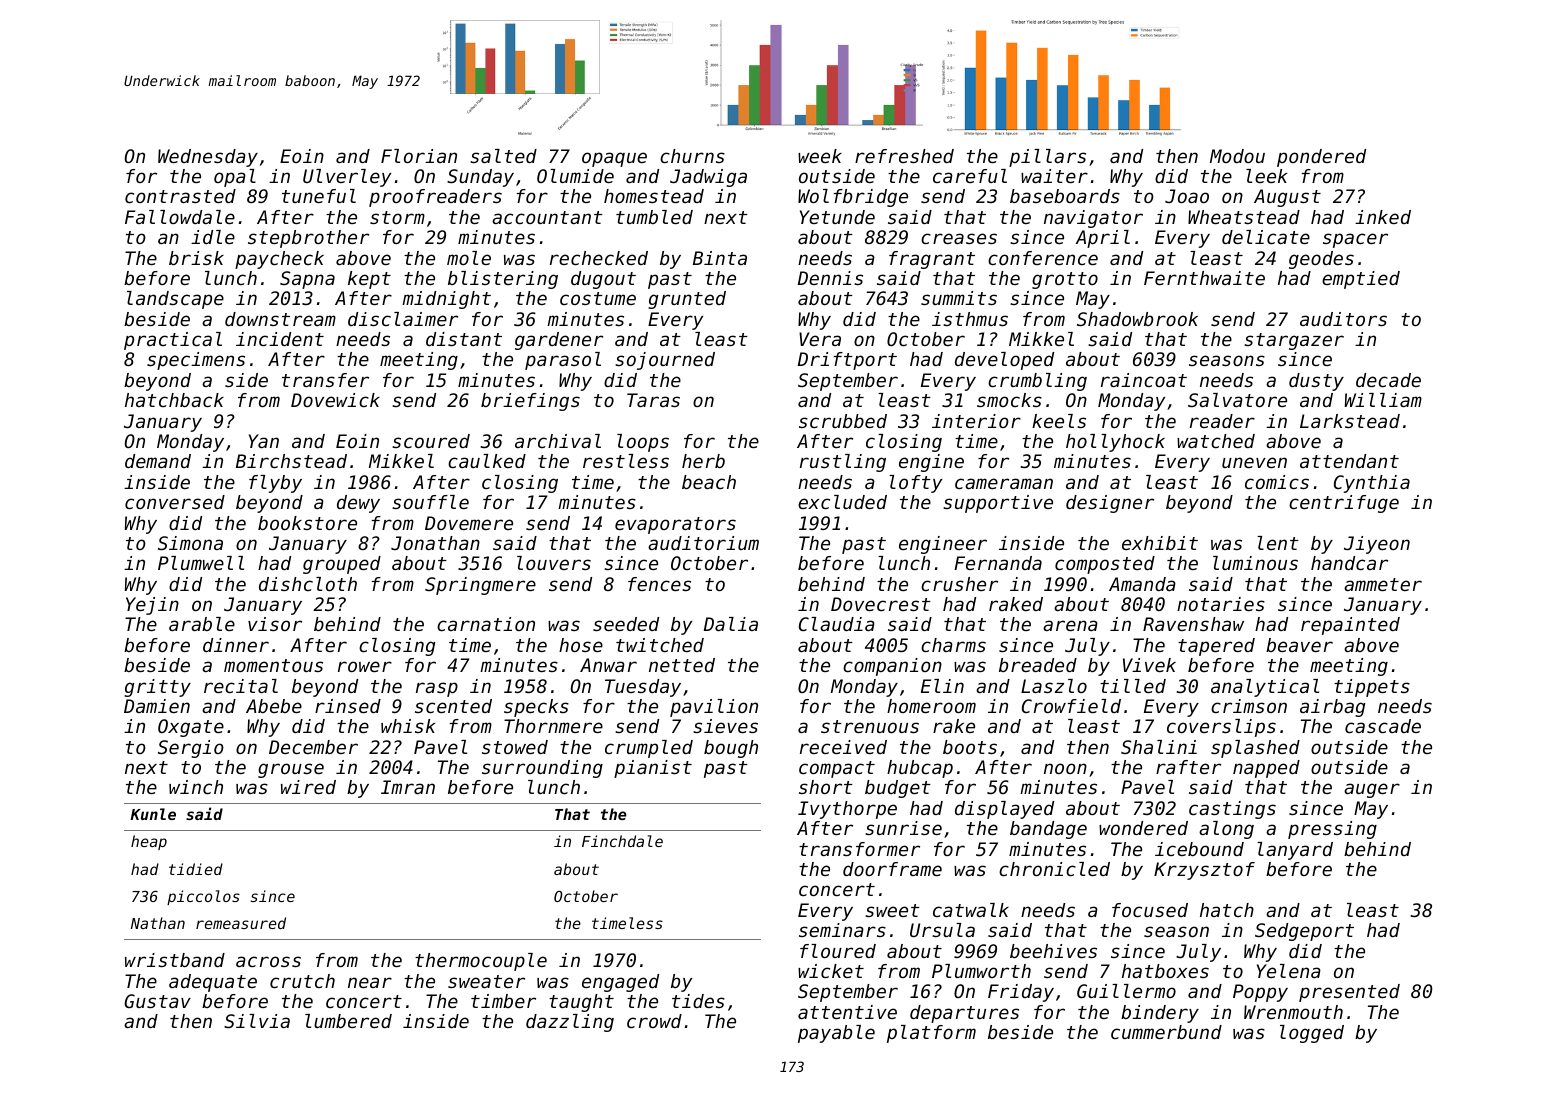  What do you see at coordinates (1047, 158) in the screenshot?
I see `pillars` at bounding box center [1047, 158].
